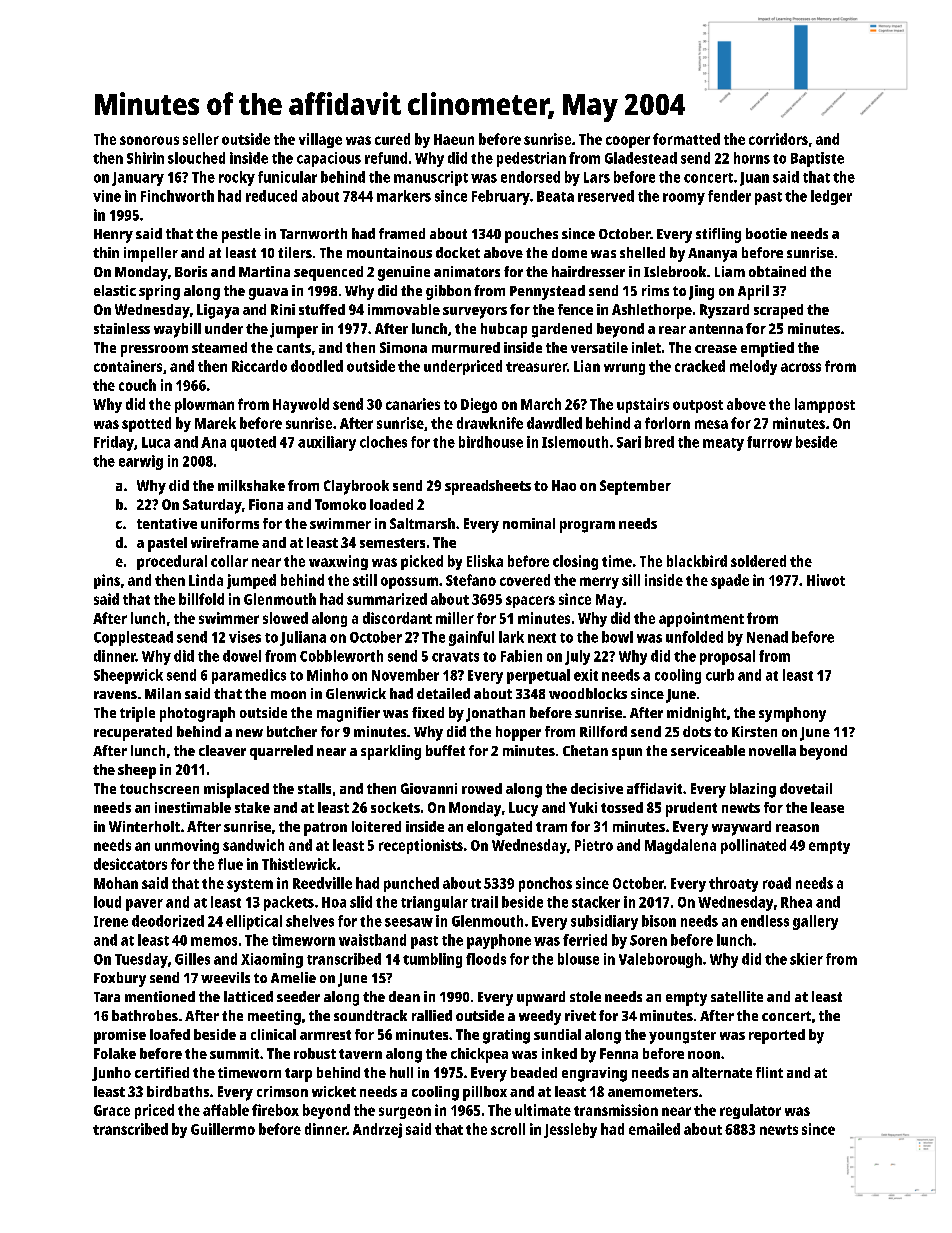 The image size is (952, 1233). What do you see at coordinates (831, 197) in the page?
I see `ledger` at bounding box center [831, 197].
